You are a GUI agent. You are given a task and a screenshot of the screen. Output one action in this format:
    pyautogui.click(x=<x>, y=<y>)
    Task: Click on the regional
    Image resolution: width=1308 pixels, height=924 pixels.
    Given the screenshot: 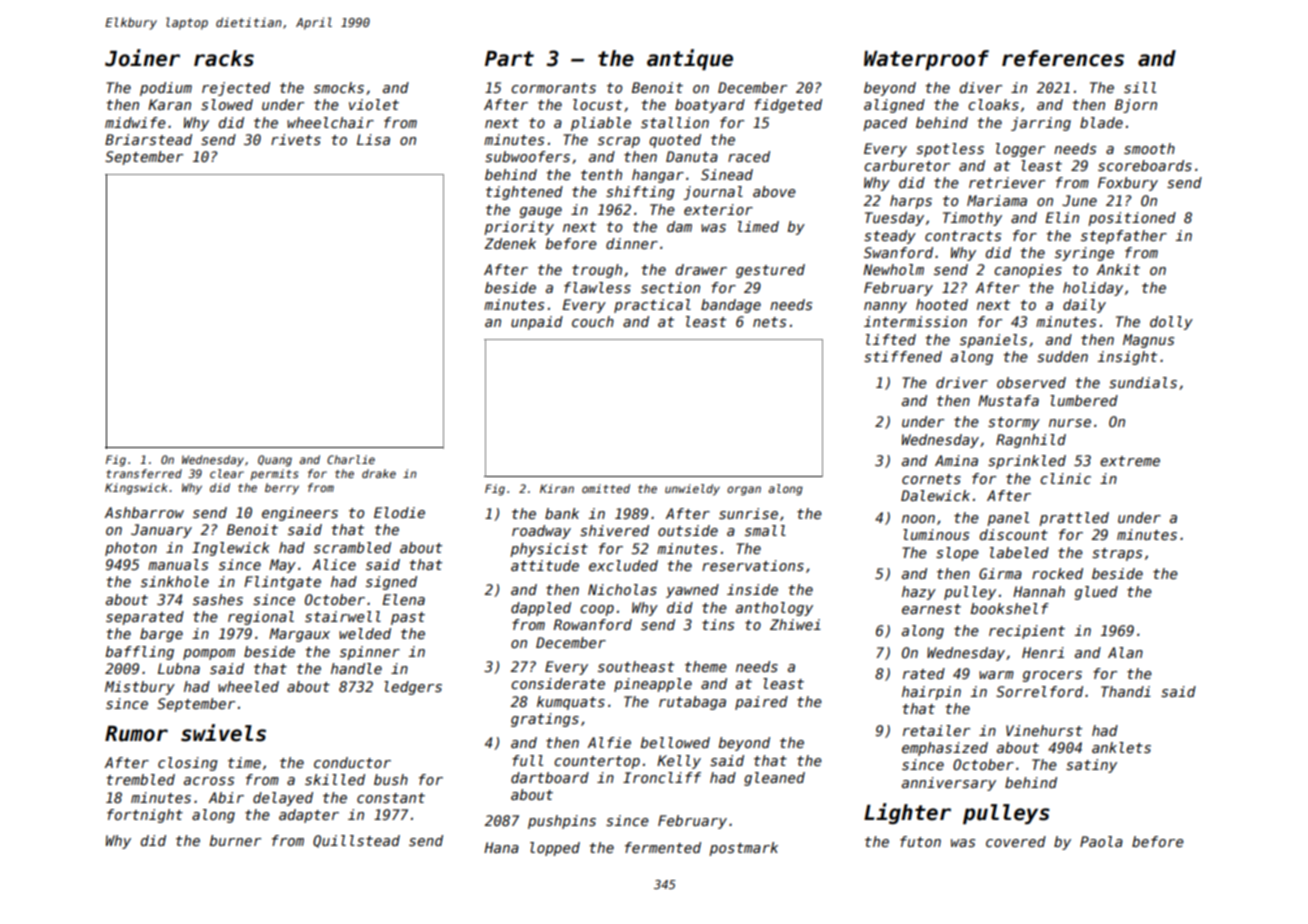 What is the action you would take?
    pyautogui.click(x=261, y=618)
